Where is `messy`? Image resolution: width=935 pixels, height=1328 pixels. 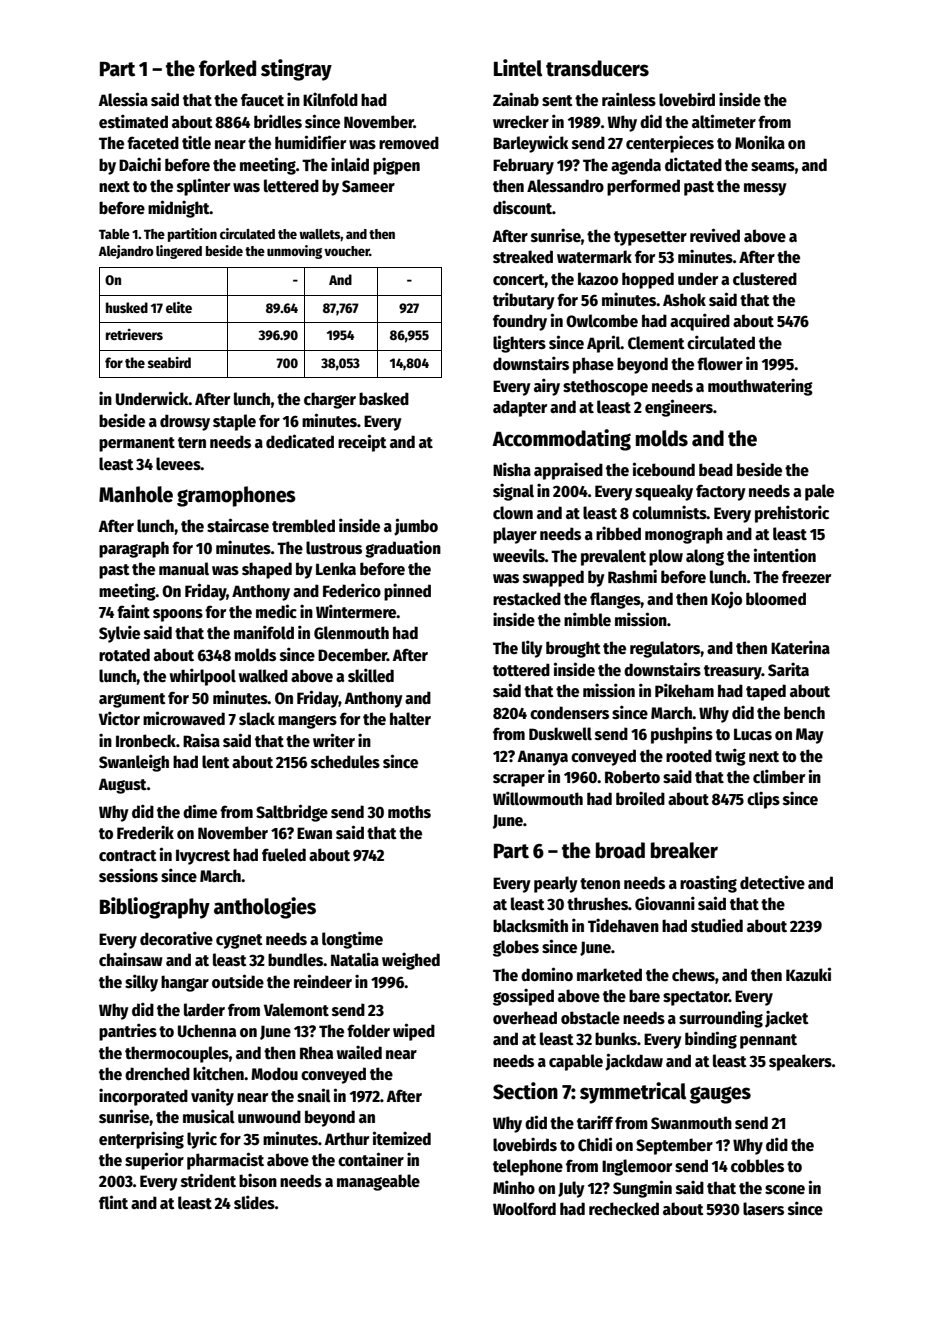 messy is located at coordinates (765, 189).
